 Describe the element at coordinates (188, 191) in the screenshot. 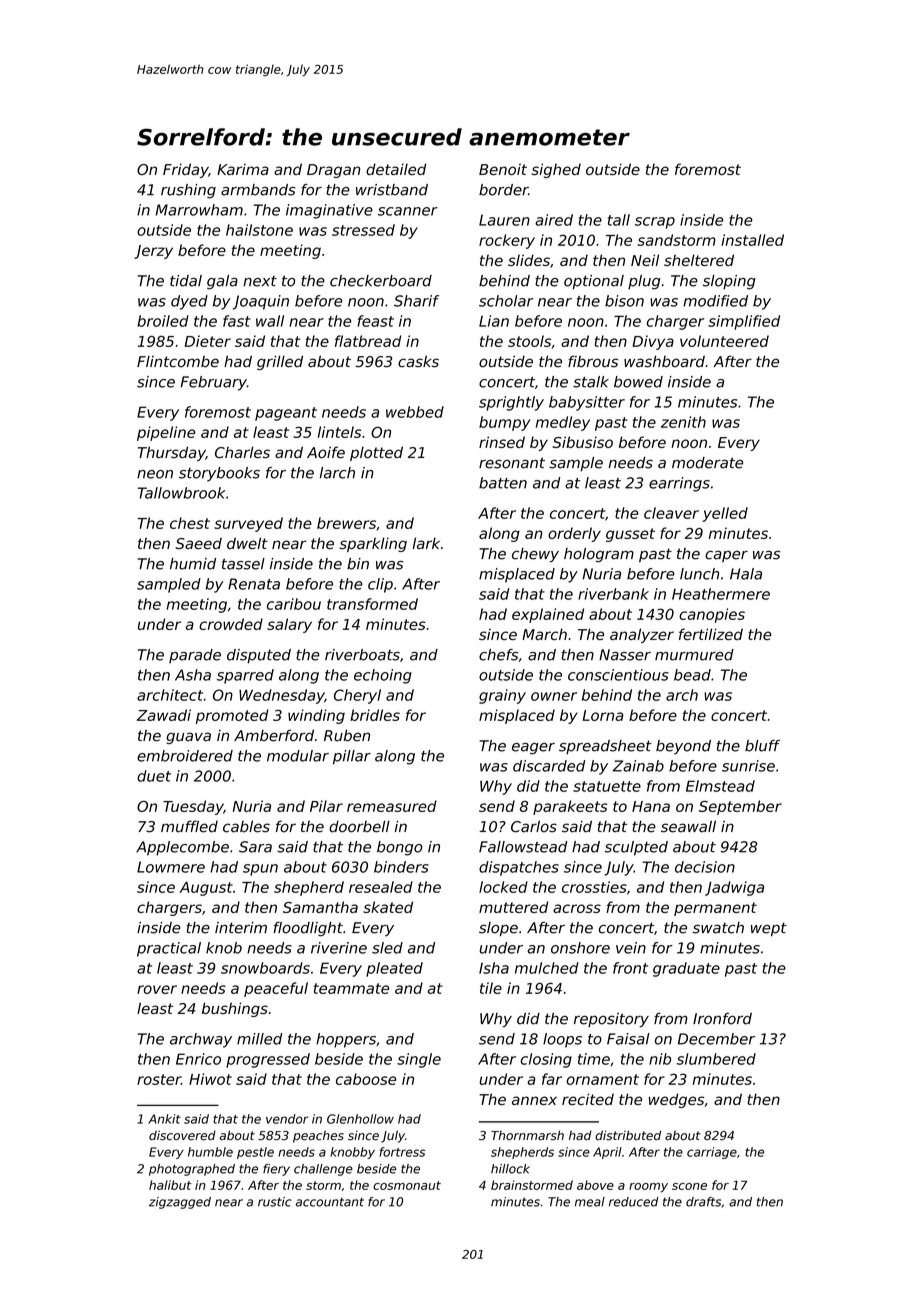

I see `rushing` at that location.
